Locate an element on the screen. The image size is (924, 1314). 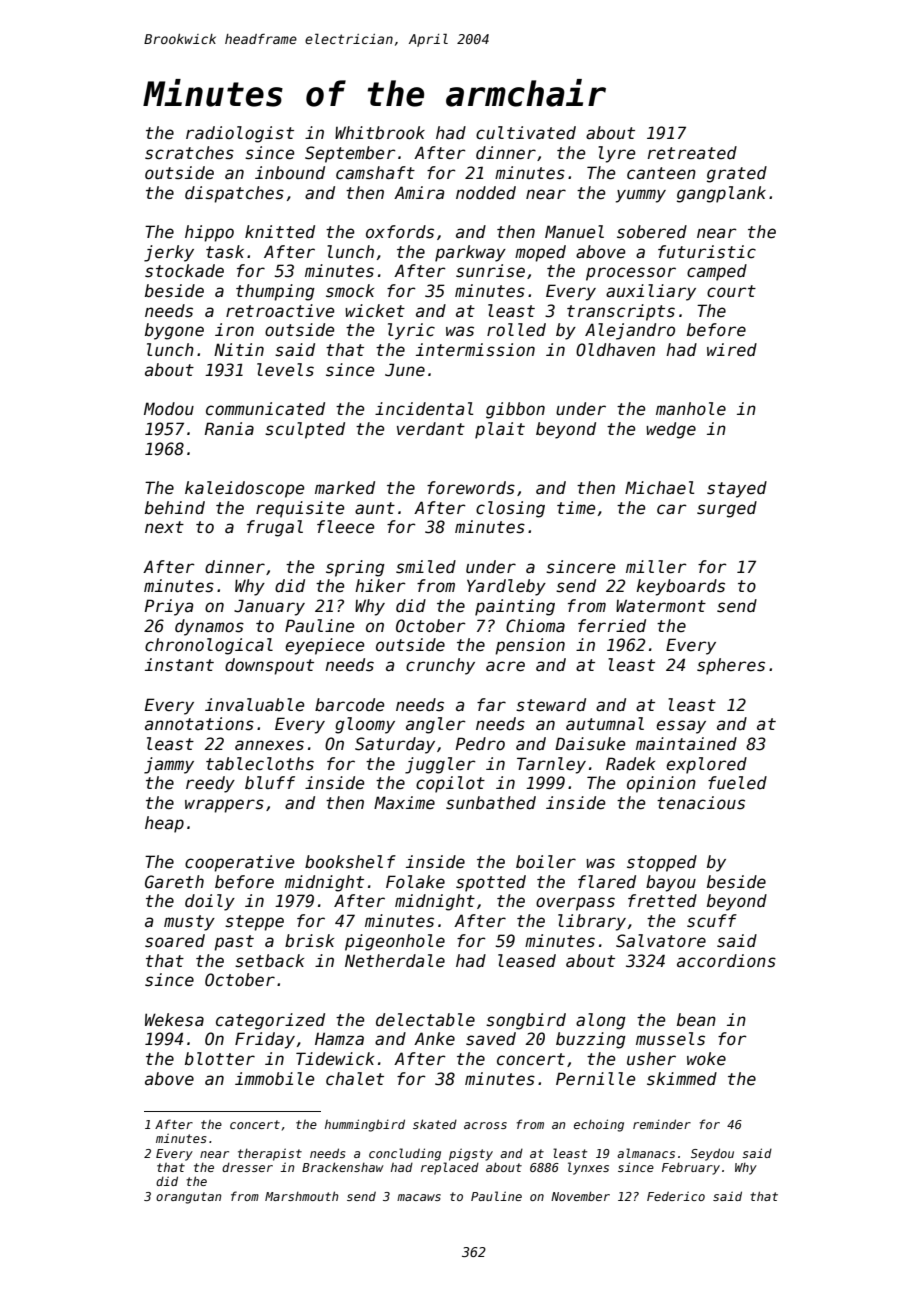
orangutan is located at coordinates (188, 1198).
